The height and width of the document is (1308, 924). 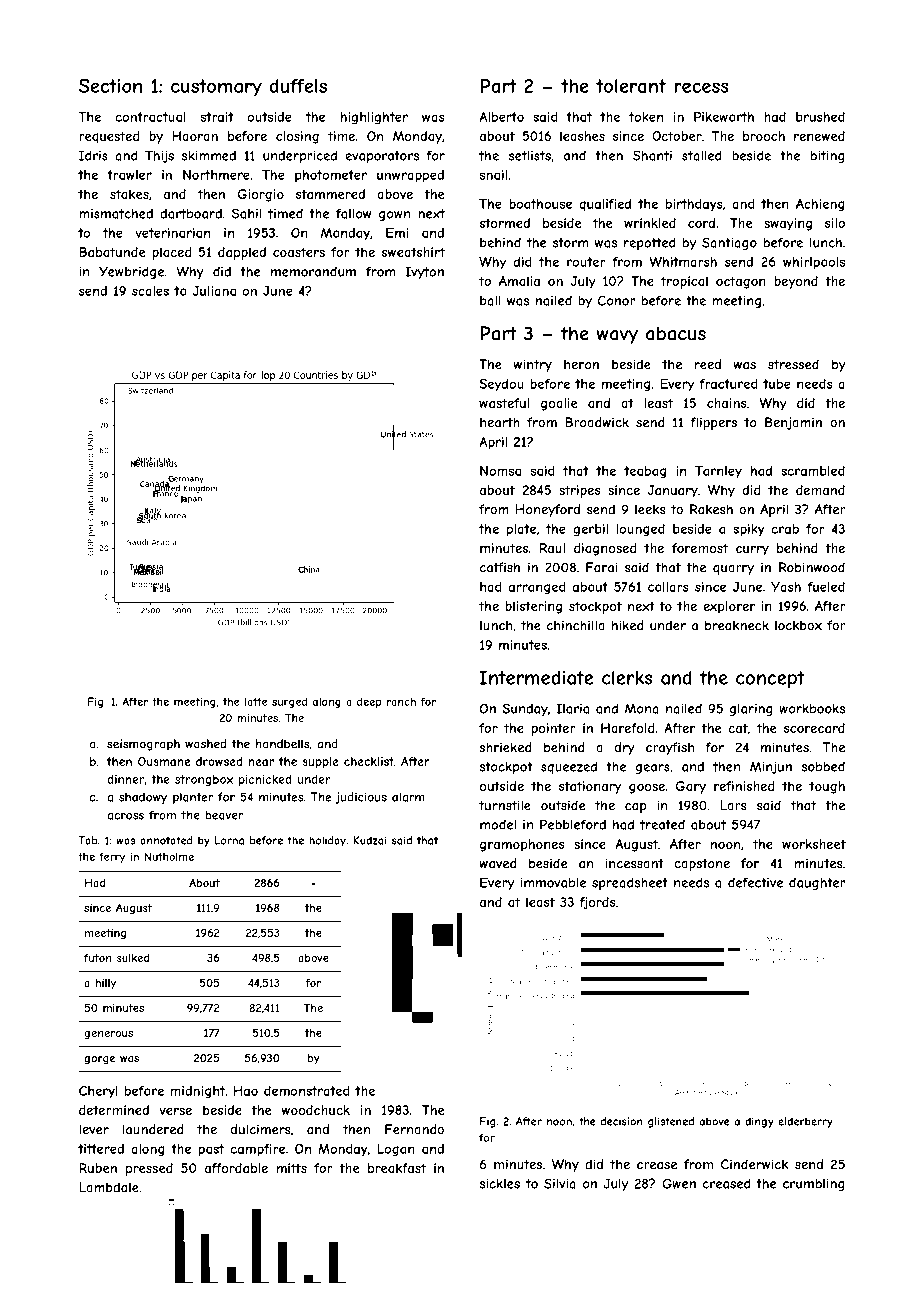 What do you see at coordinates (214, 291) in the document?
I see `Juliana` at bounding box center [214, 291].
